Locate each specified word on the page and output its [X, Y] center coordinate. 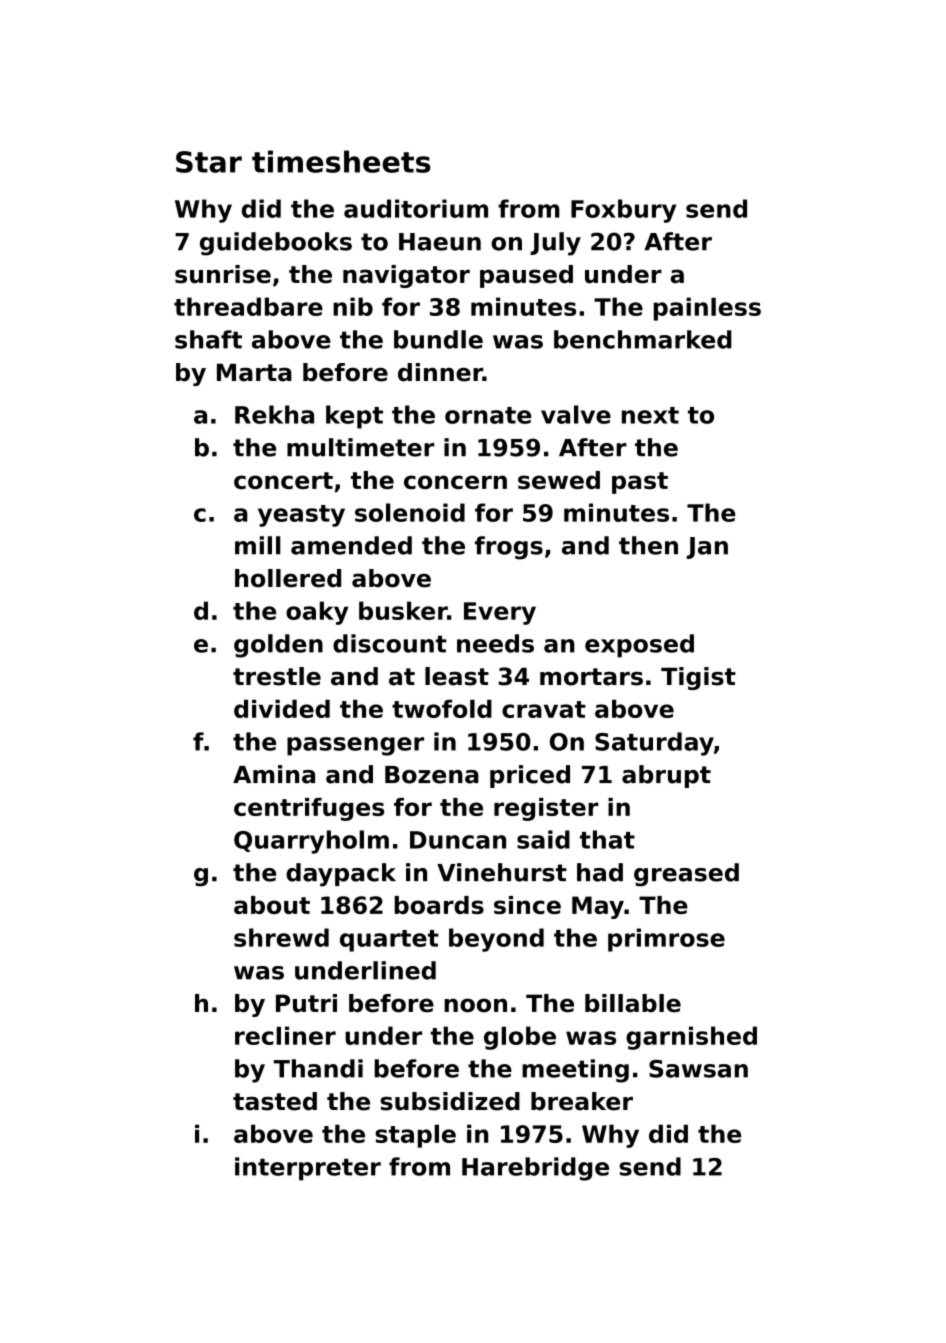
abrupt [666, 776]
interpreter [308, 1169]
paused [526, 276]
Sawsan [698, 1069]
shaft [208, 339]
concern [455, 482]
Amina [274, 774]
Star [209, 162]
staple [415, 1136]
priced [530, 776]
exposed [639, 646]
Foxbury [623, 211]
